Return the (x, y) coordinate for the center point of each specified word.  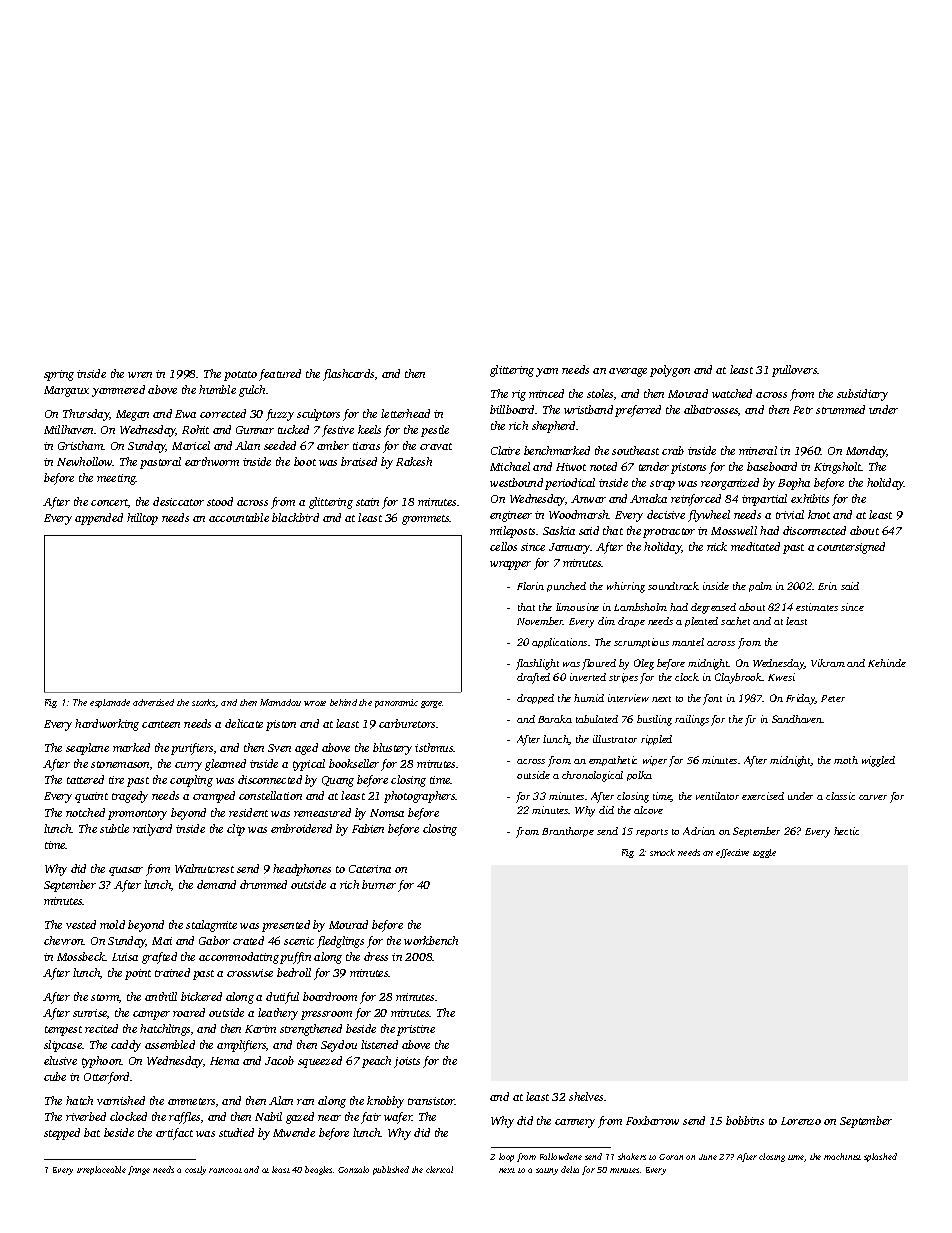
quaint (91, 797)
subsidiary (862, 395)
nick (717, 546)
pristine (416, 1030)
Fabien (368, 828)
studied (236, 1132)
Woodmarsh (579, 514)
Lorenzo (801, 1121)
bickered (201, 996)
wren (140, 375)
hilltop (142, 519)
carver (873, 797)
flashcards (348, 375)
